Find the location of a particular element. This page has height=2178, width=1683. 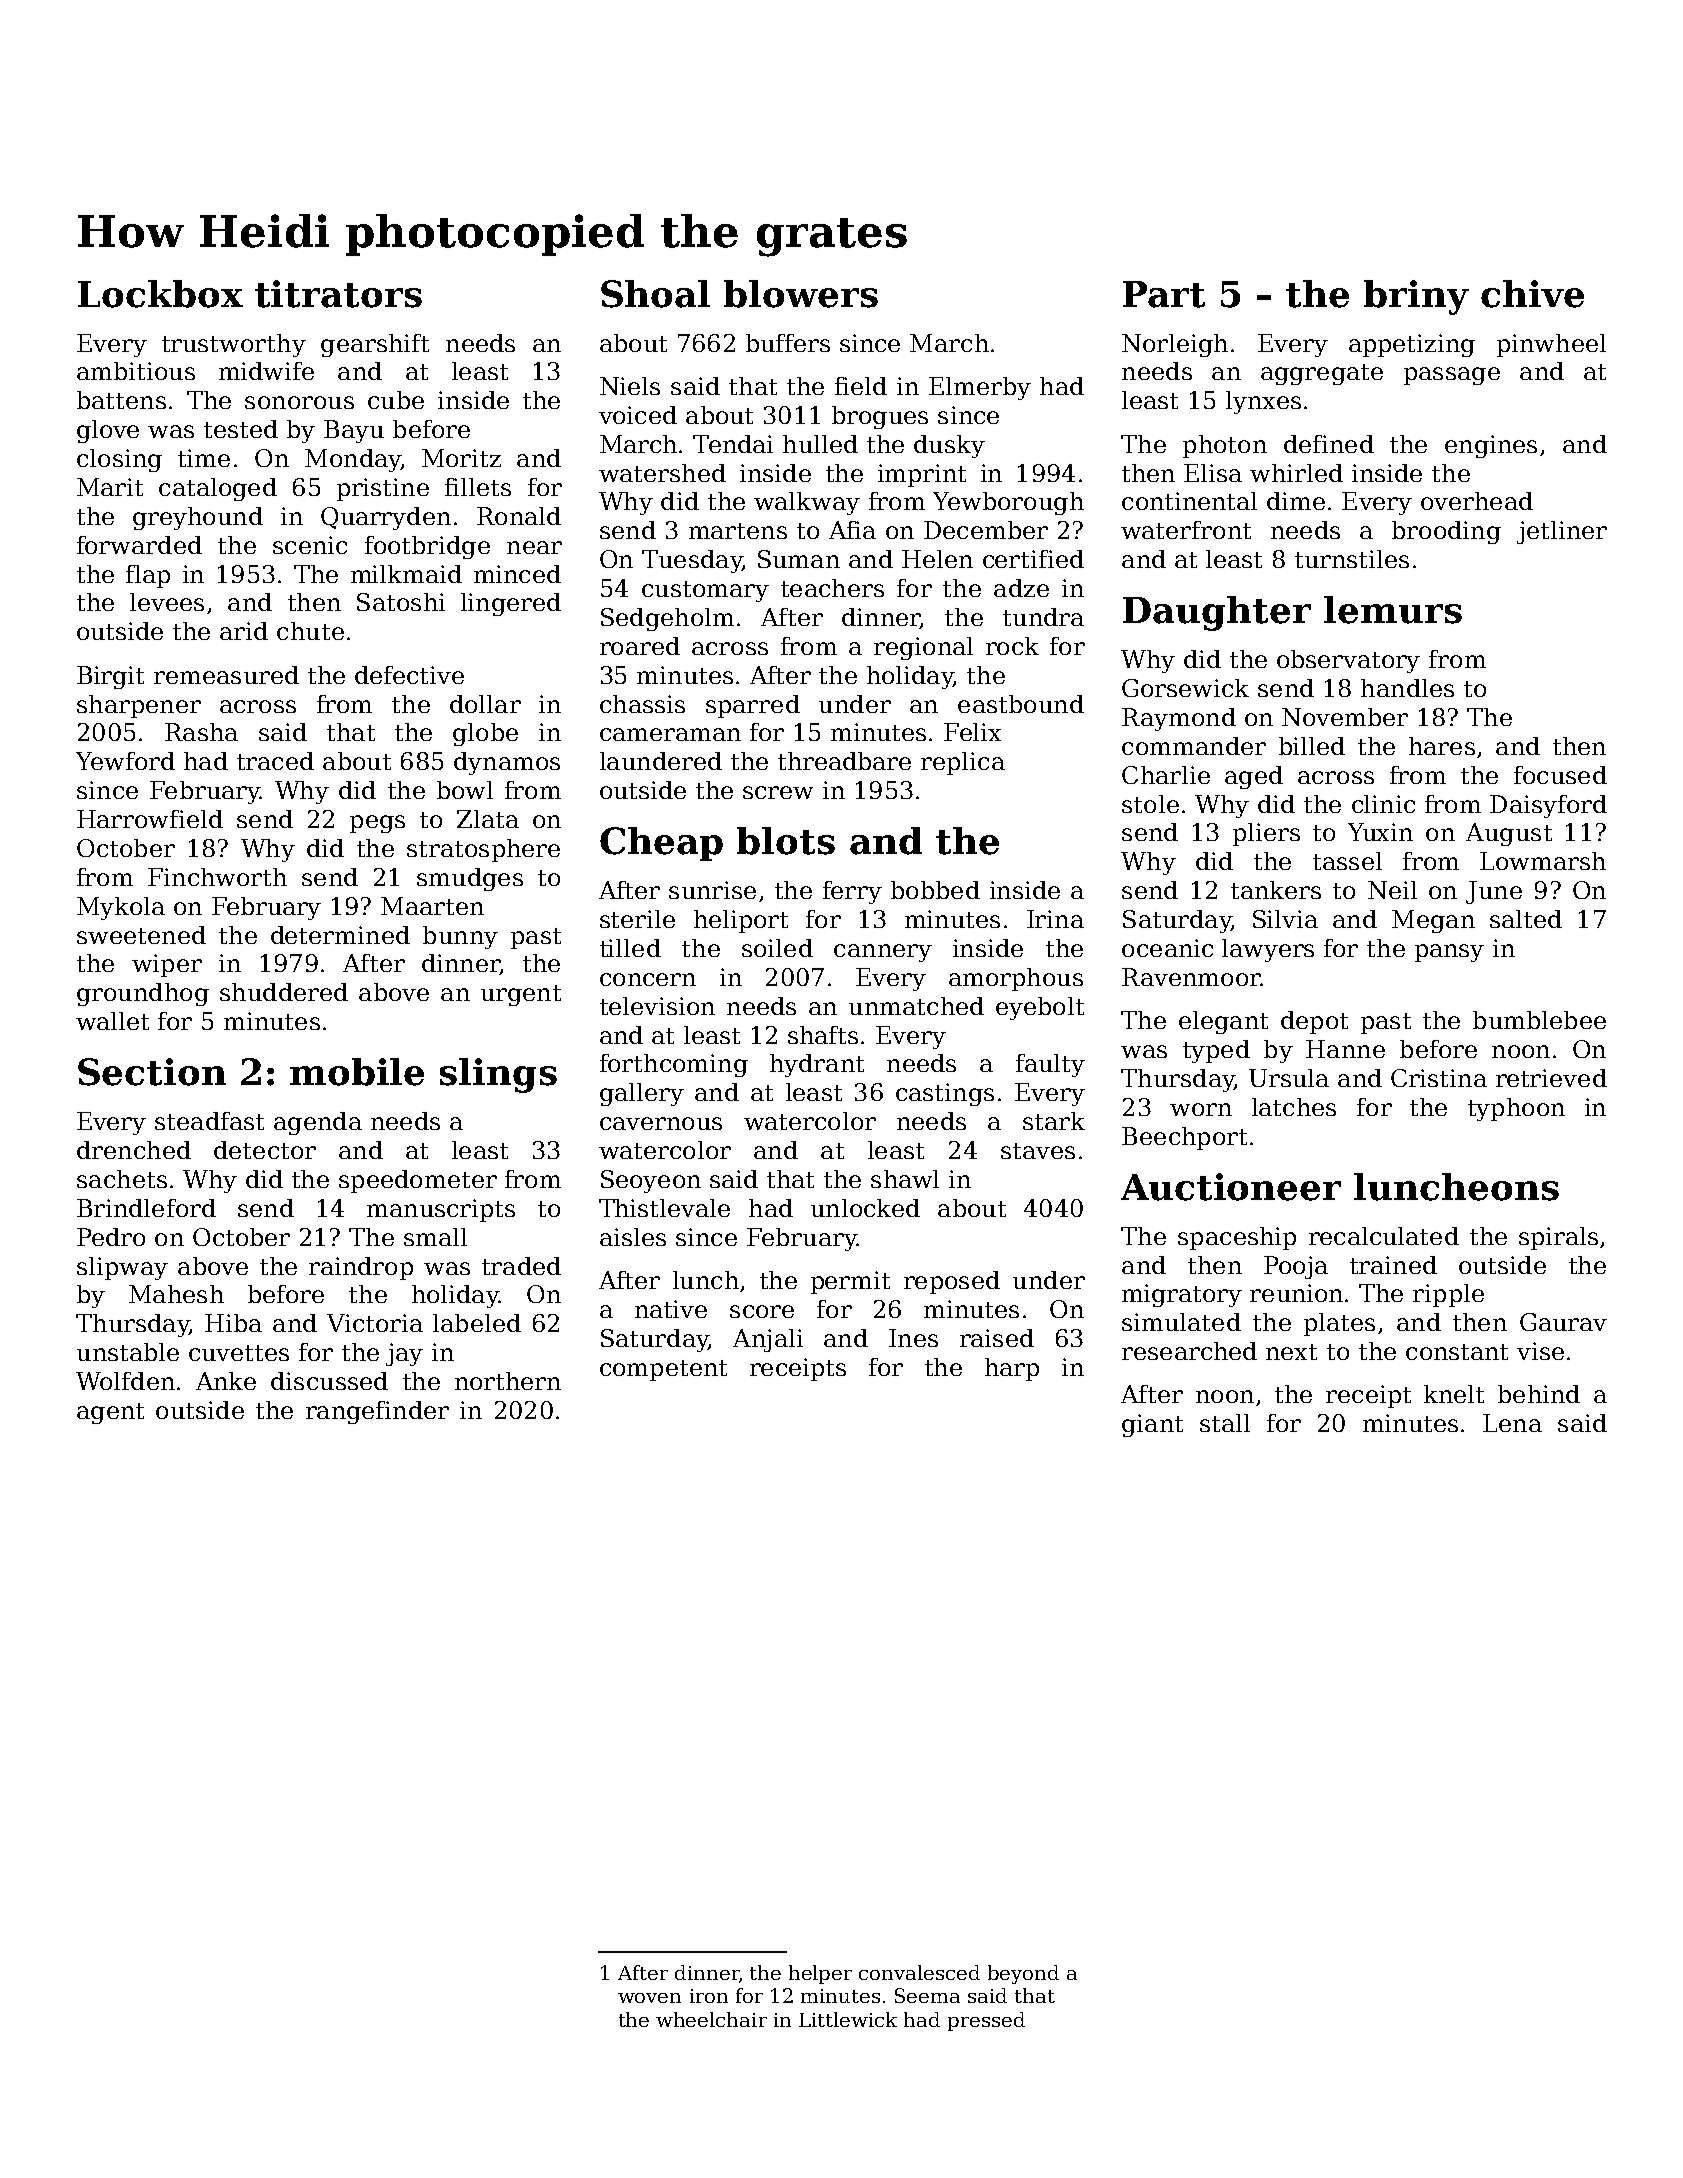

chive is located at coordinates (1532, 294).
